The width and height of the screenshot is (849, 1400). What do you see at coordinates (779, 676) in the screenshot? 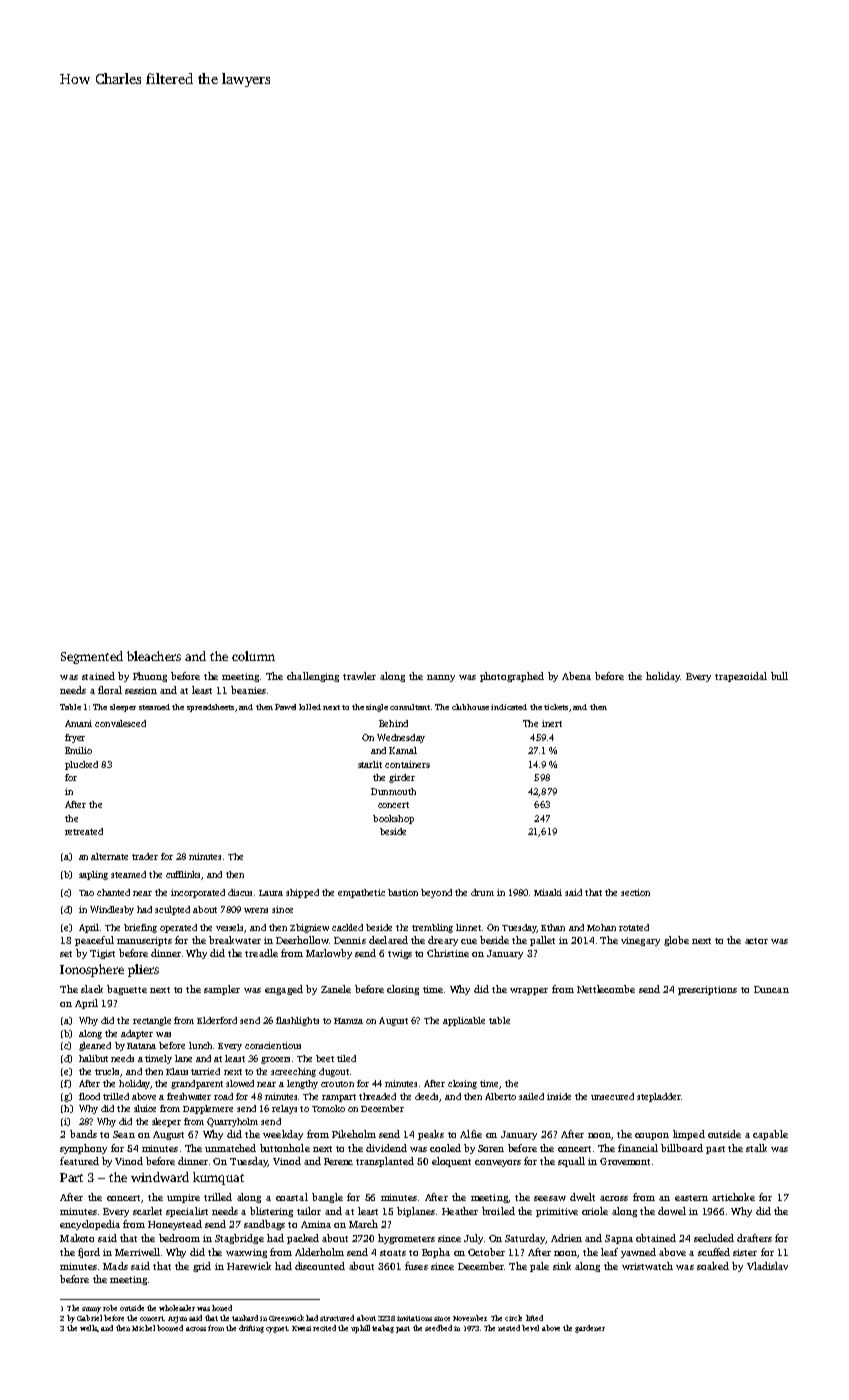
I see `bull` at bounding box center [779, 676].
